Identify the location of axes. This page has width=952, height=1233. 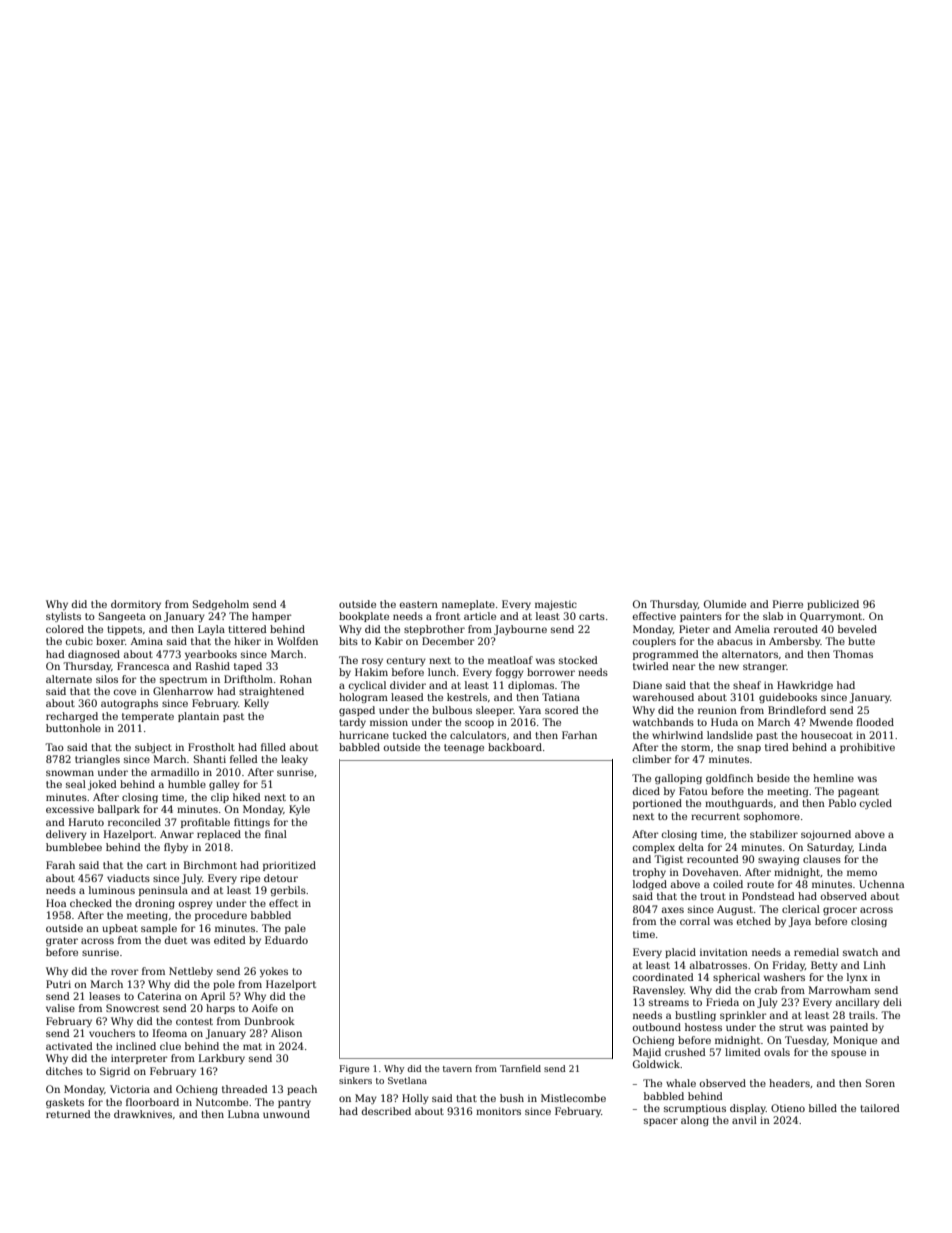
(673, 910).
